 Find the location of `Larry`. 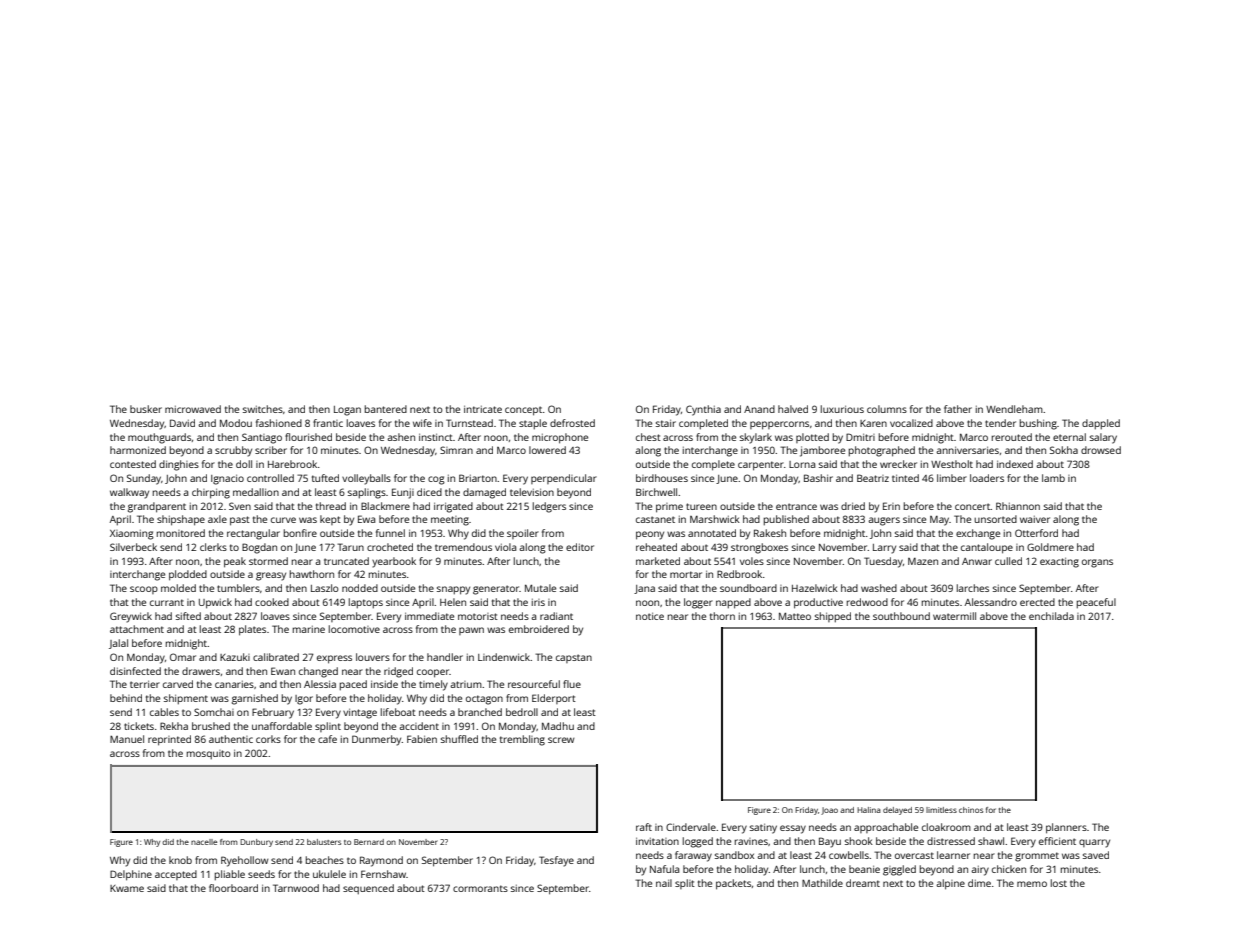

Larry is located at coordinates (884, 549).
